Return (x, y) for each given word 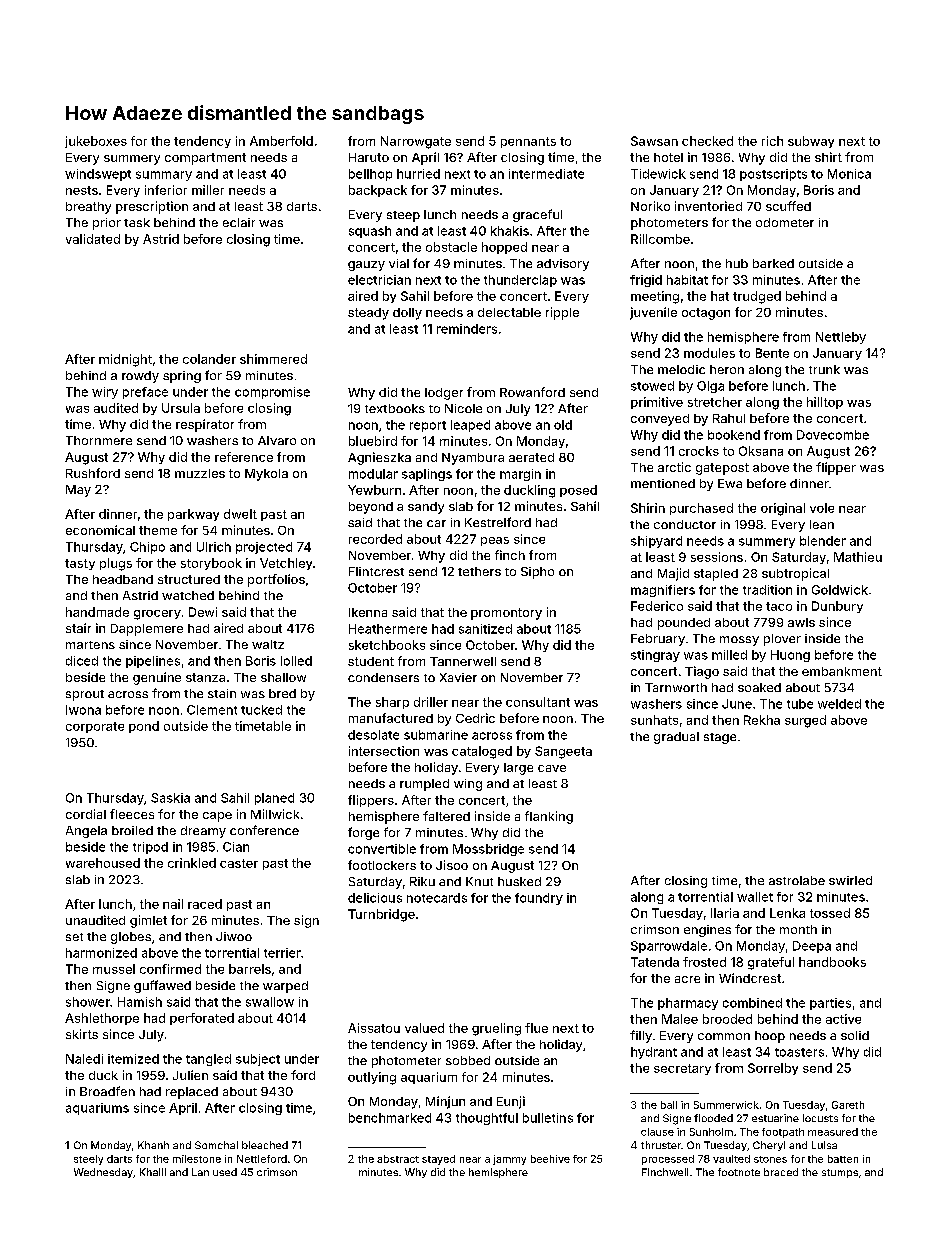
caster (239, 863)
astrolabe (797, 880)
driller (431, 702)
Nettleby (841, 338)
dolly (407, 314)
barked (773, 263)
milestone (197, 1159)
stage (720, 738)
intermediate (546, 174)
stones (770, 1159)
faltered (446, 816)
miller (208, 190)
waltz (268, 644)
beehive (550, 1159)
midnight (125, 360)
